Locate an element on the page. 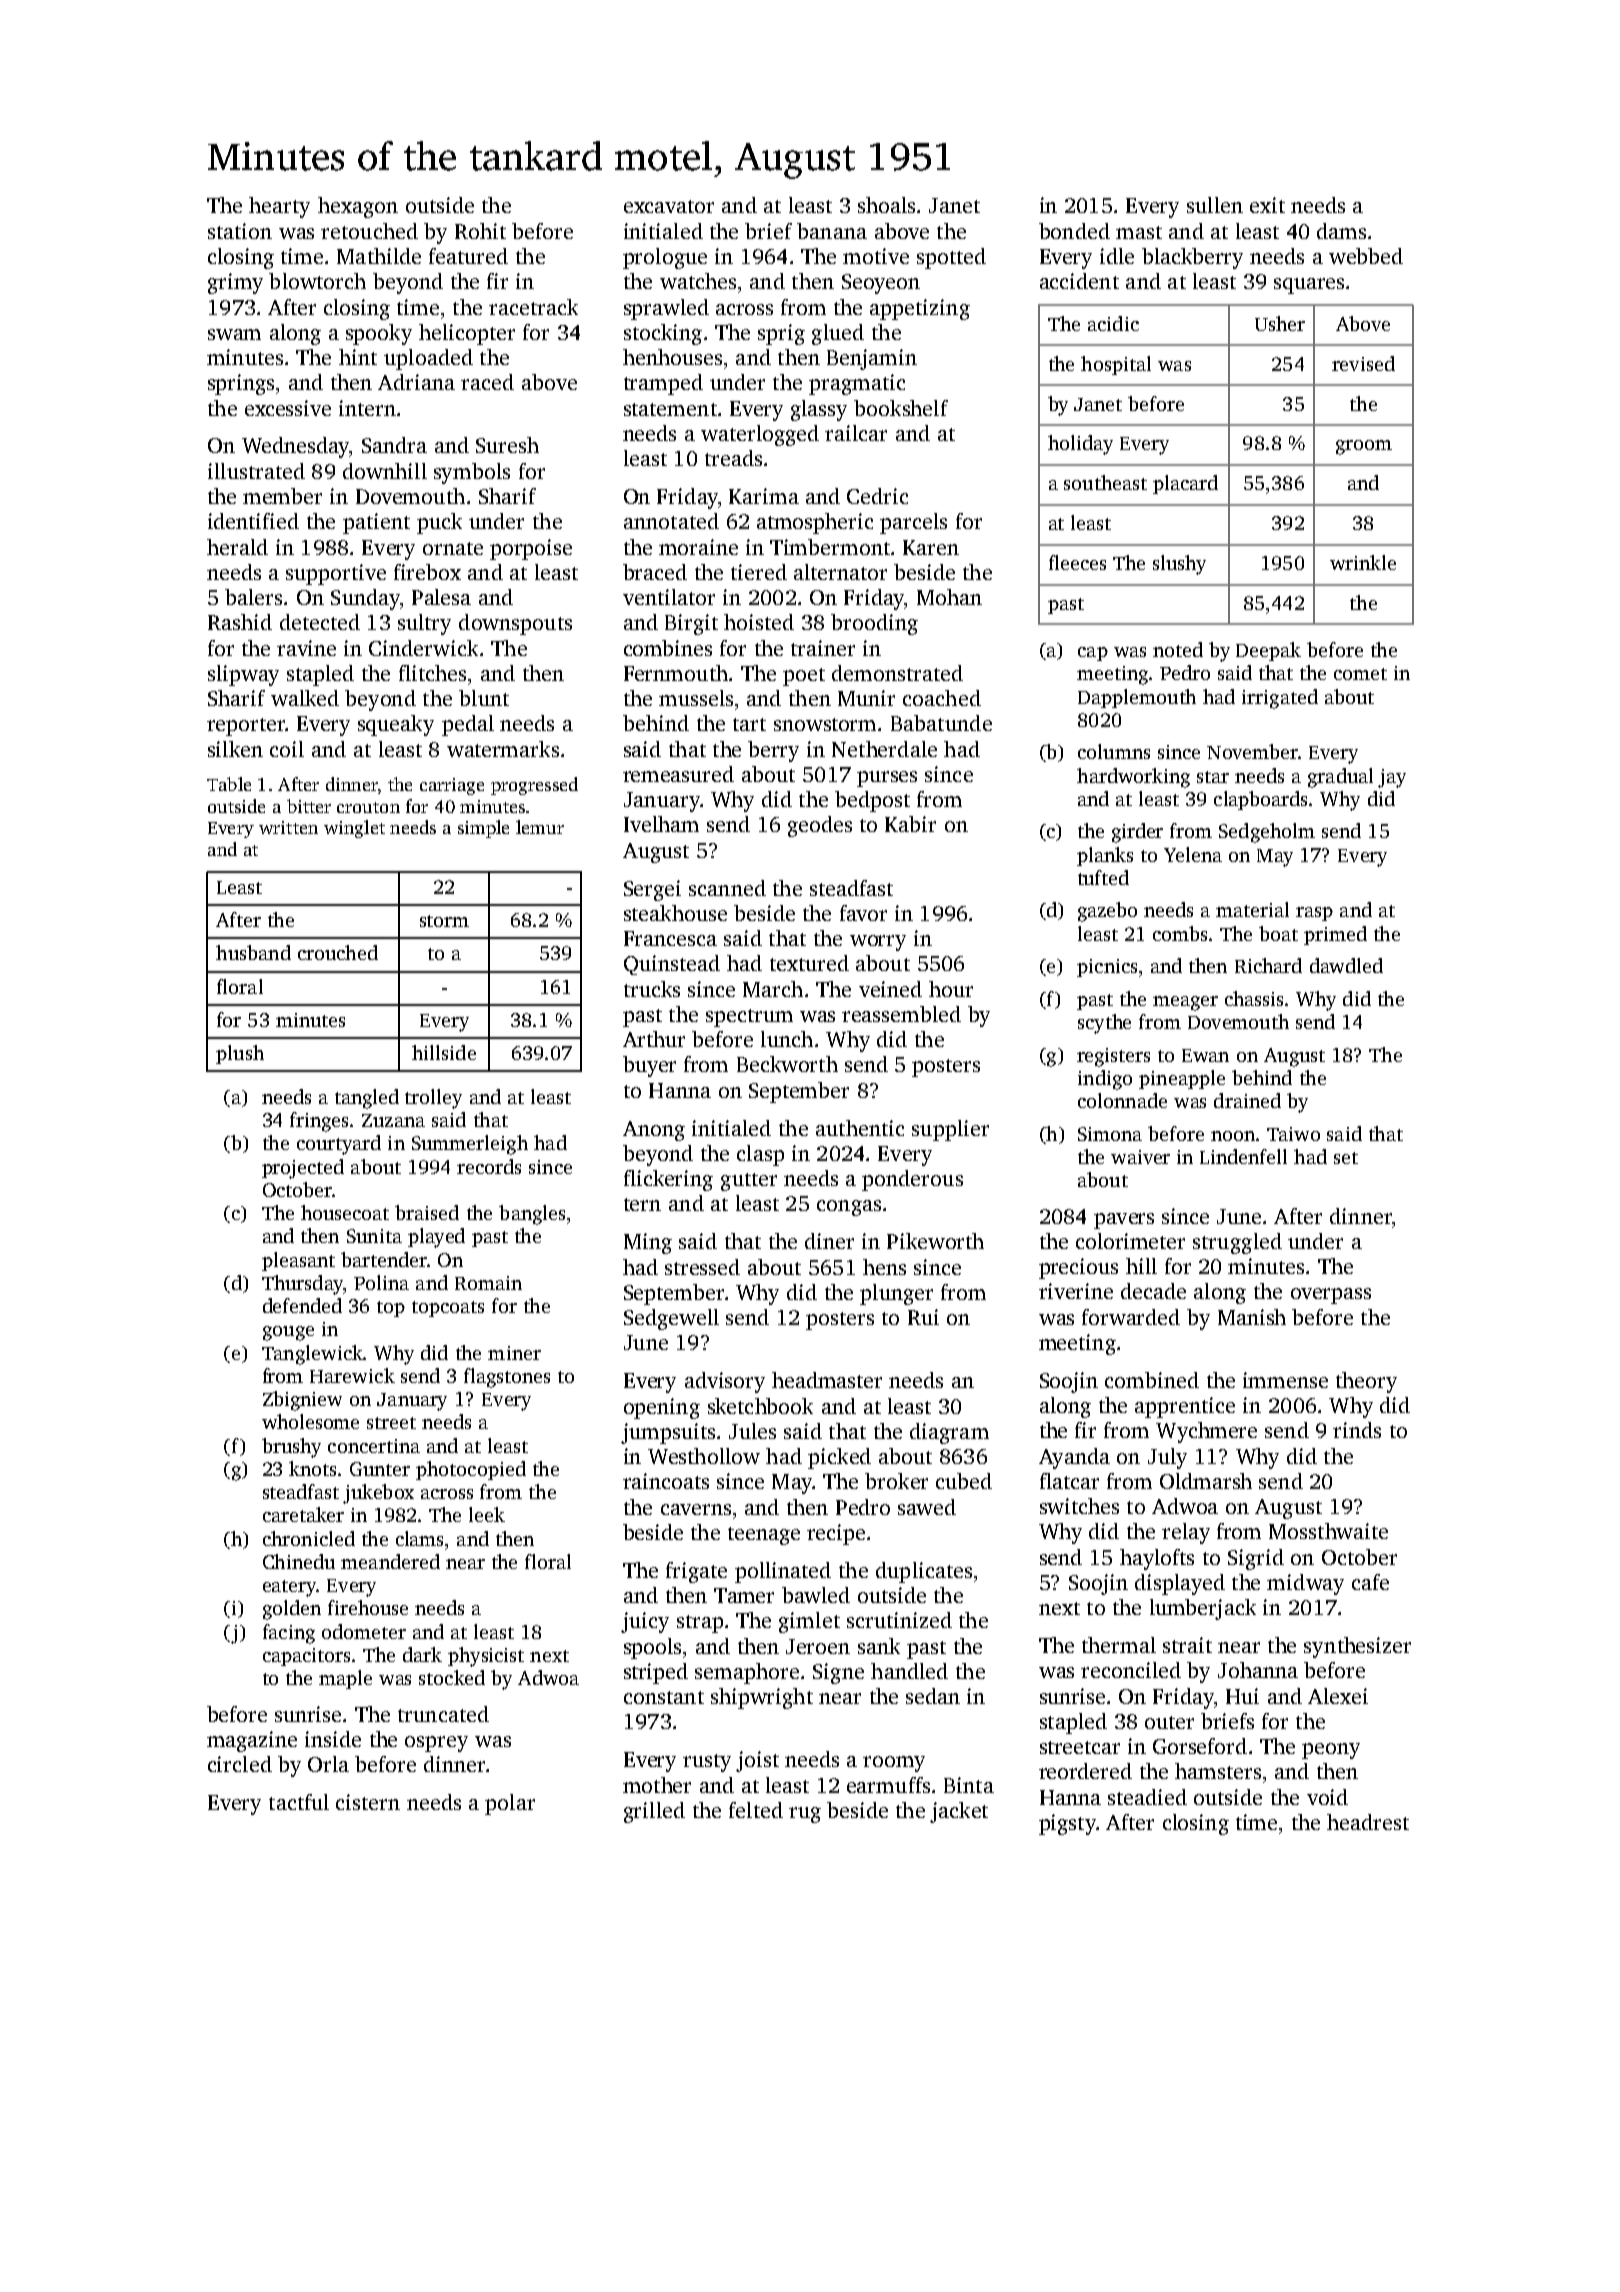 The height and width of the page is (2292, 1620). springs is located at coordinates (241, 384).
